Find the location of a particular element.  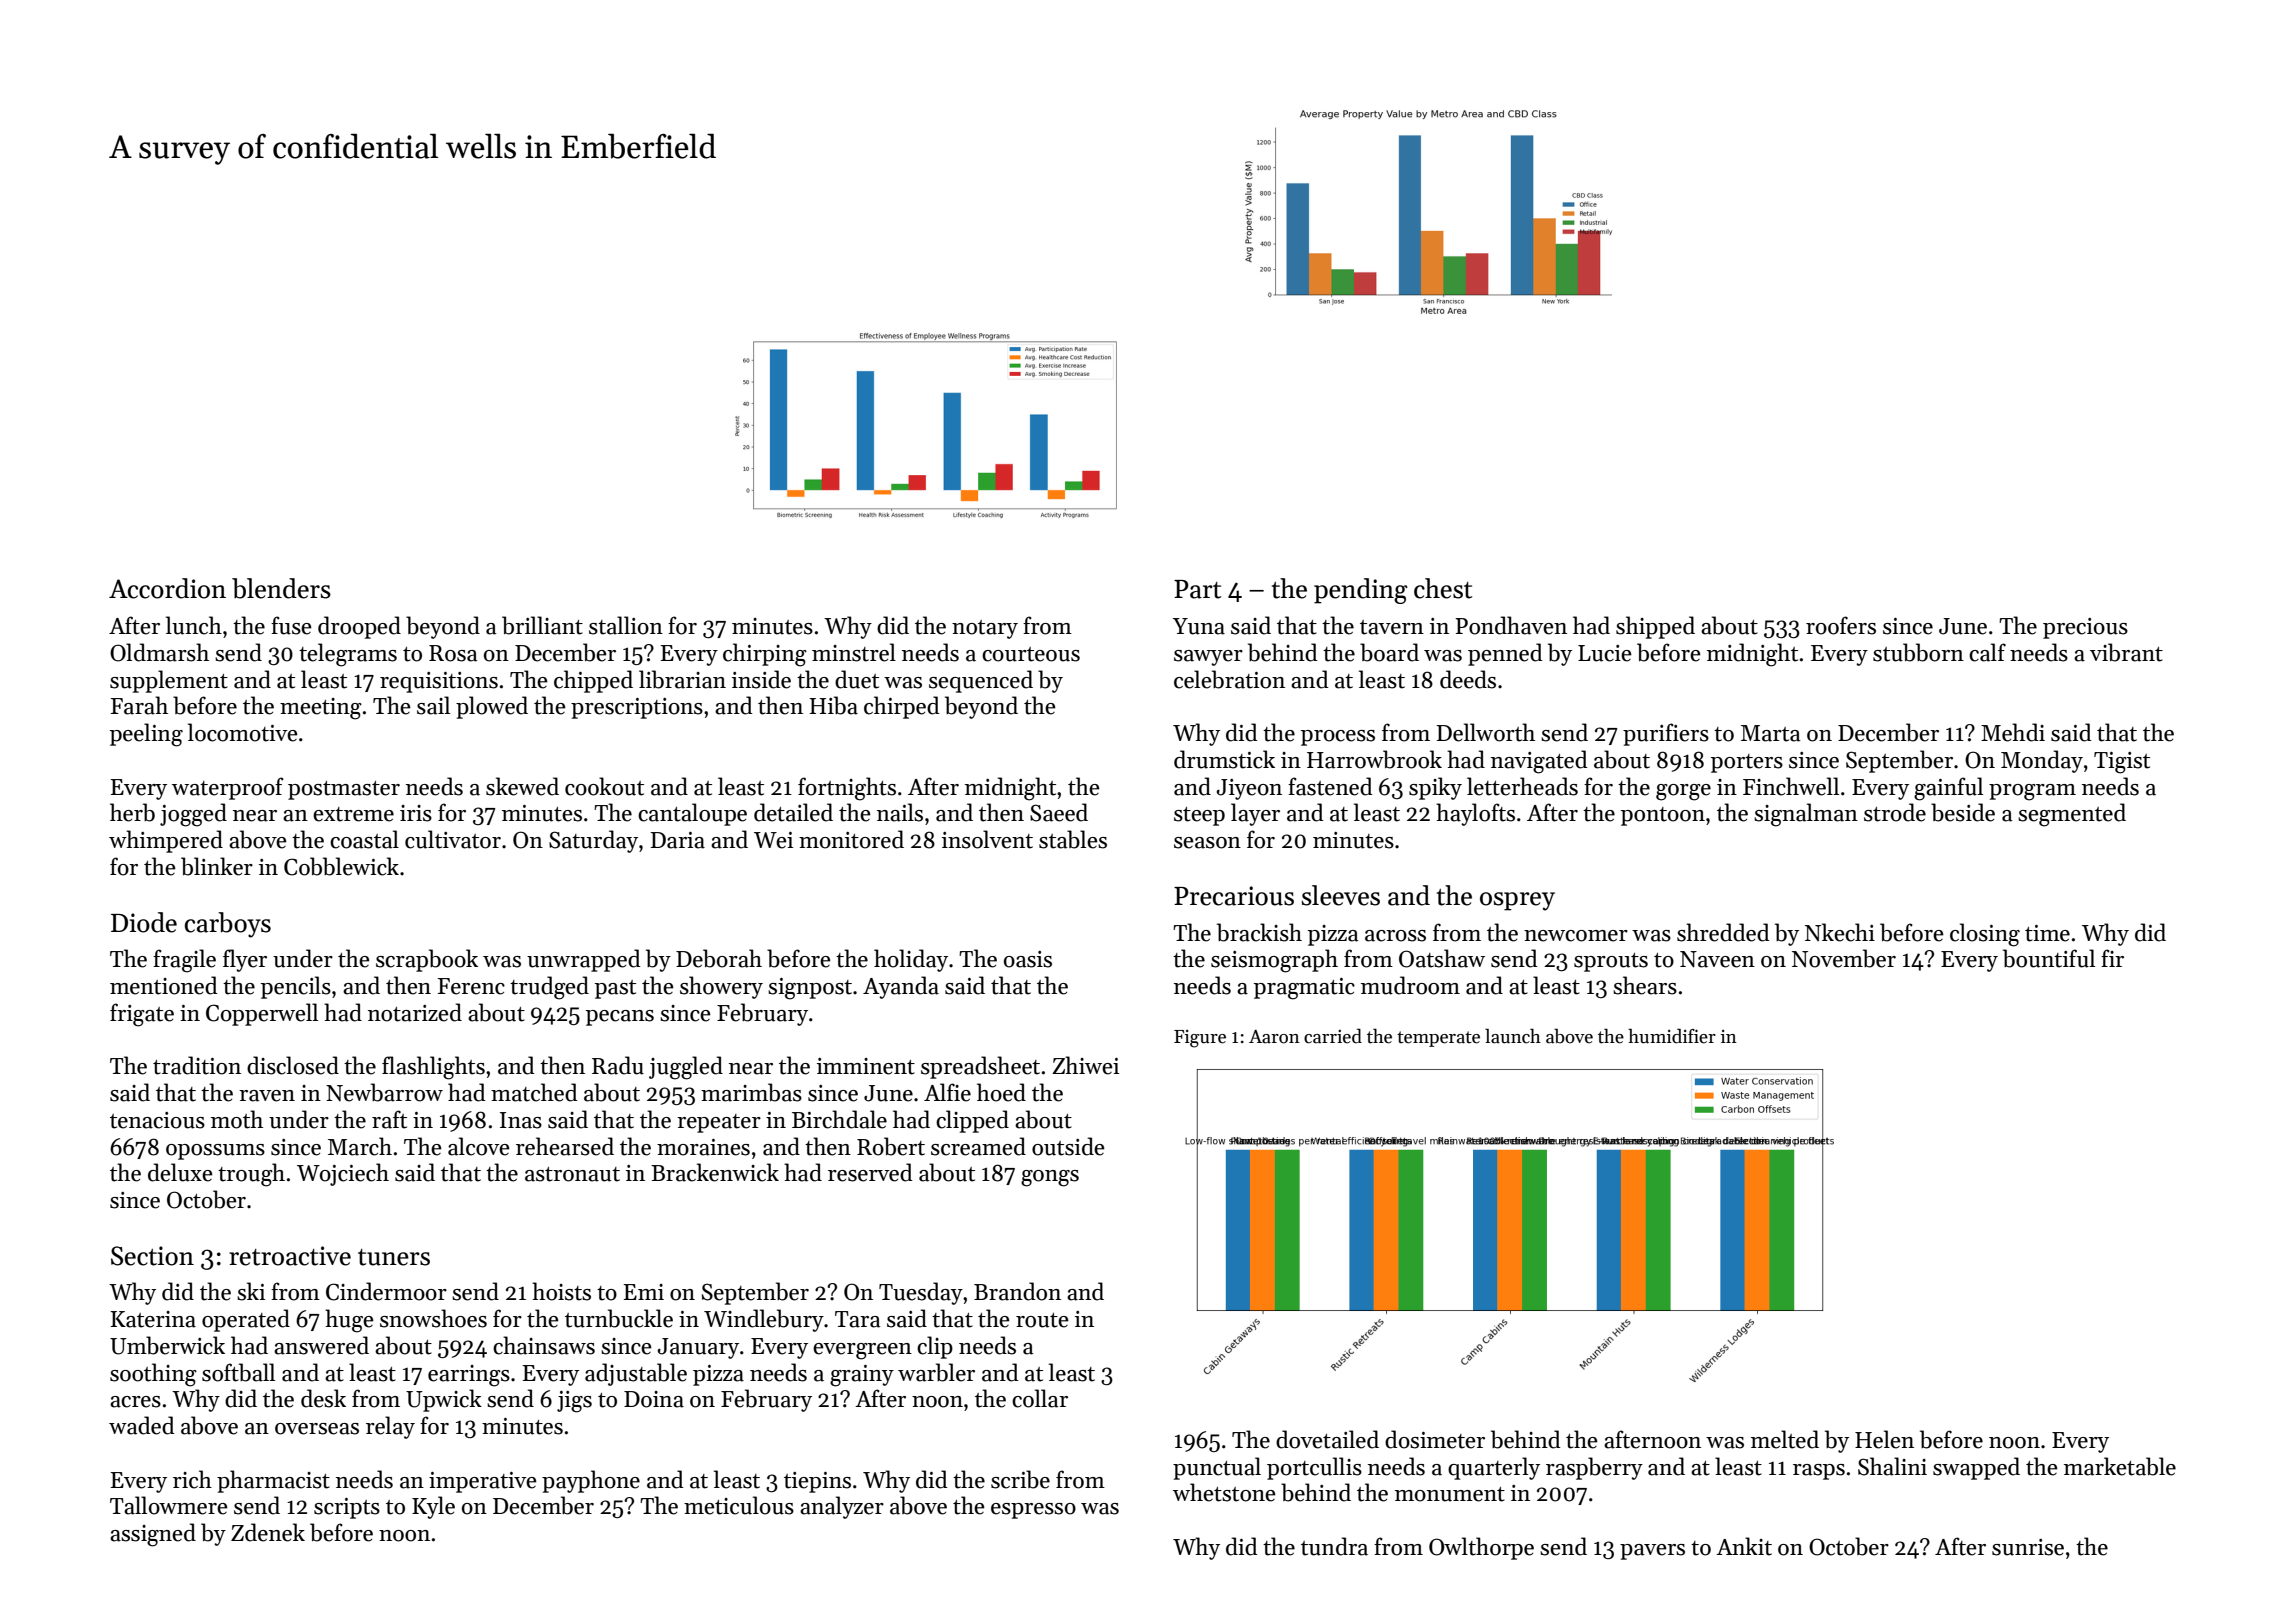

pending is located at coordinates (1360, 591).
